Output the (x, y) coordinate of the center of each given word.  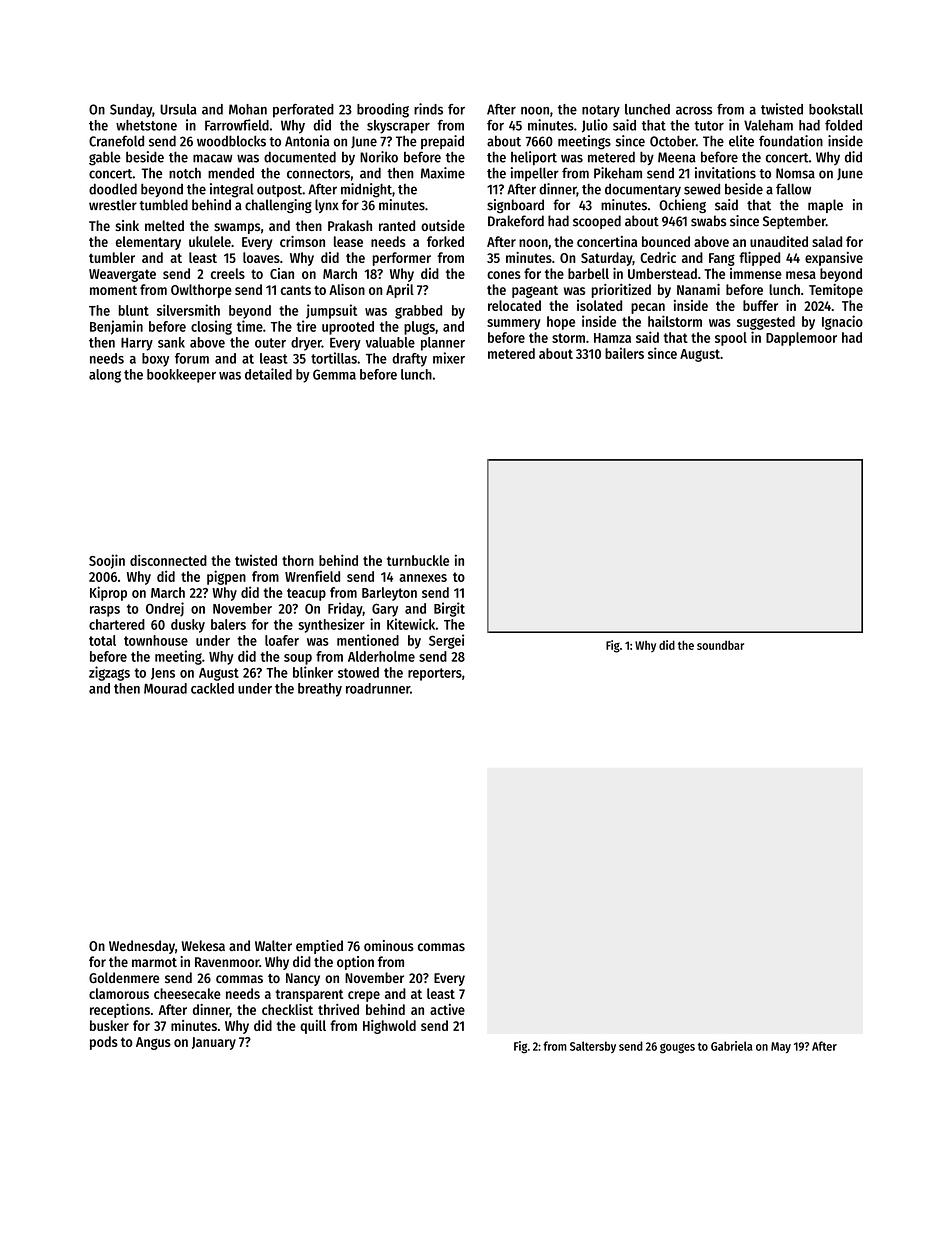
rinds (428, 109)
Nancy (303, 979)
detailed (268, 374)
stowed (358, 672)
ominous (389, 945)
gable (105, 158)
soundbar (720, 645)
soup (298, 659)
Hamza (612, 338)
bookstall (836, 109)
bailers (624, 353)
